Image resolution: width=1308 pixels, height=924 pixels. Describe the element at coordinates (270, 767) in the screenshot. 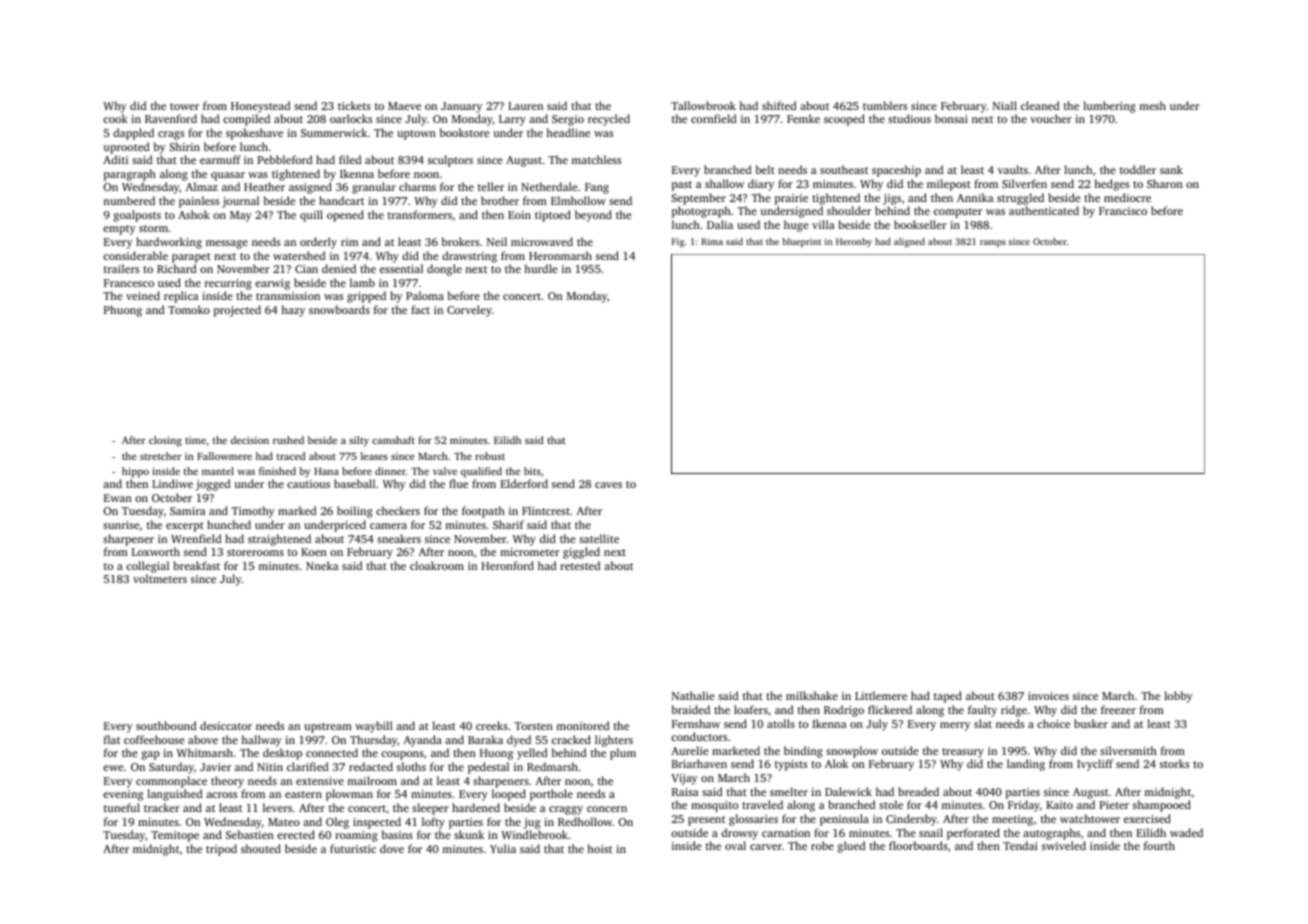

I see `Nitin` at that location.
